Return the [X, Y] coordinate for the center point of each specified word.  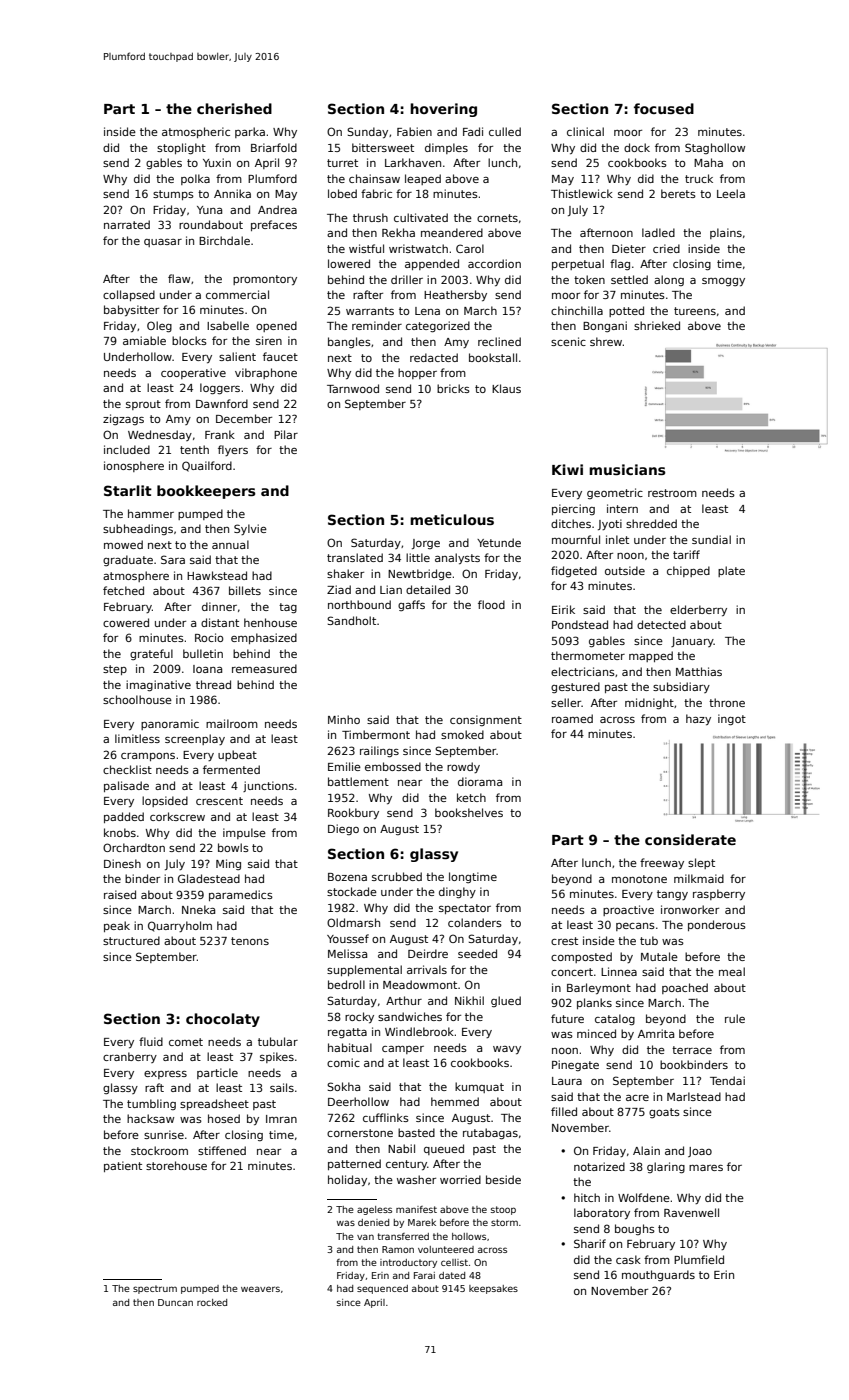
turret [342, 163]
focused [664, 108]
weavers [260, 1289]
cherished [234, 108]
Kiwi [567, 469]
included [127, 449]
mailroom [232, 723]
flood [491, 604]
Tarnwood [353, 388]
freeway [662, 863]
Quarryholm [180, 926]
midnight [649, 704]
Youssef [348, 938]
